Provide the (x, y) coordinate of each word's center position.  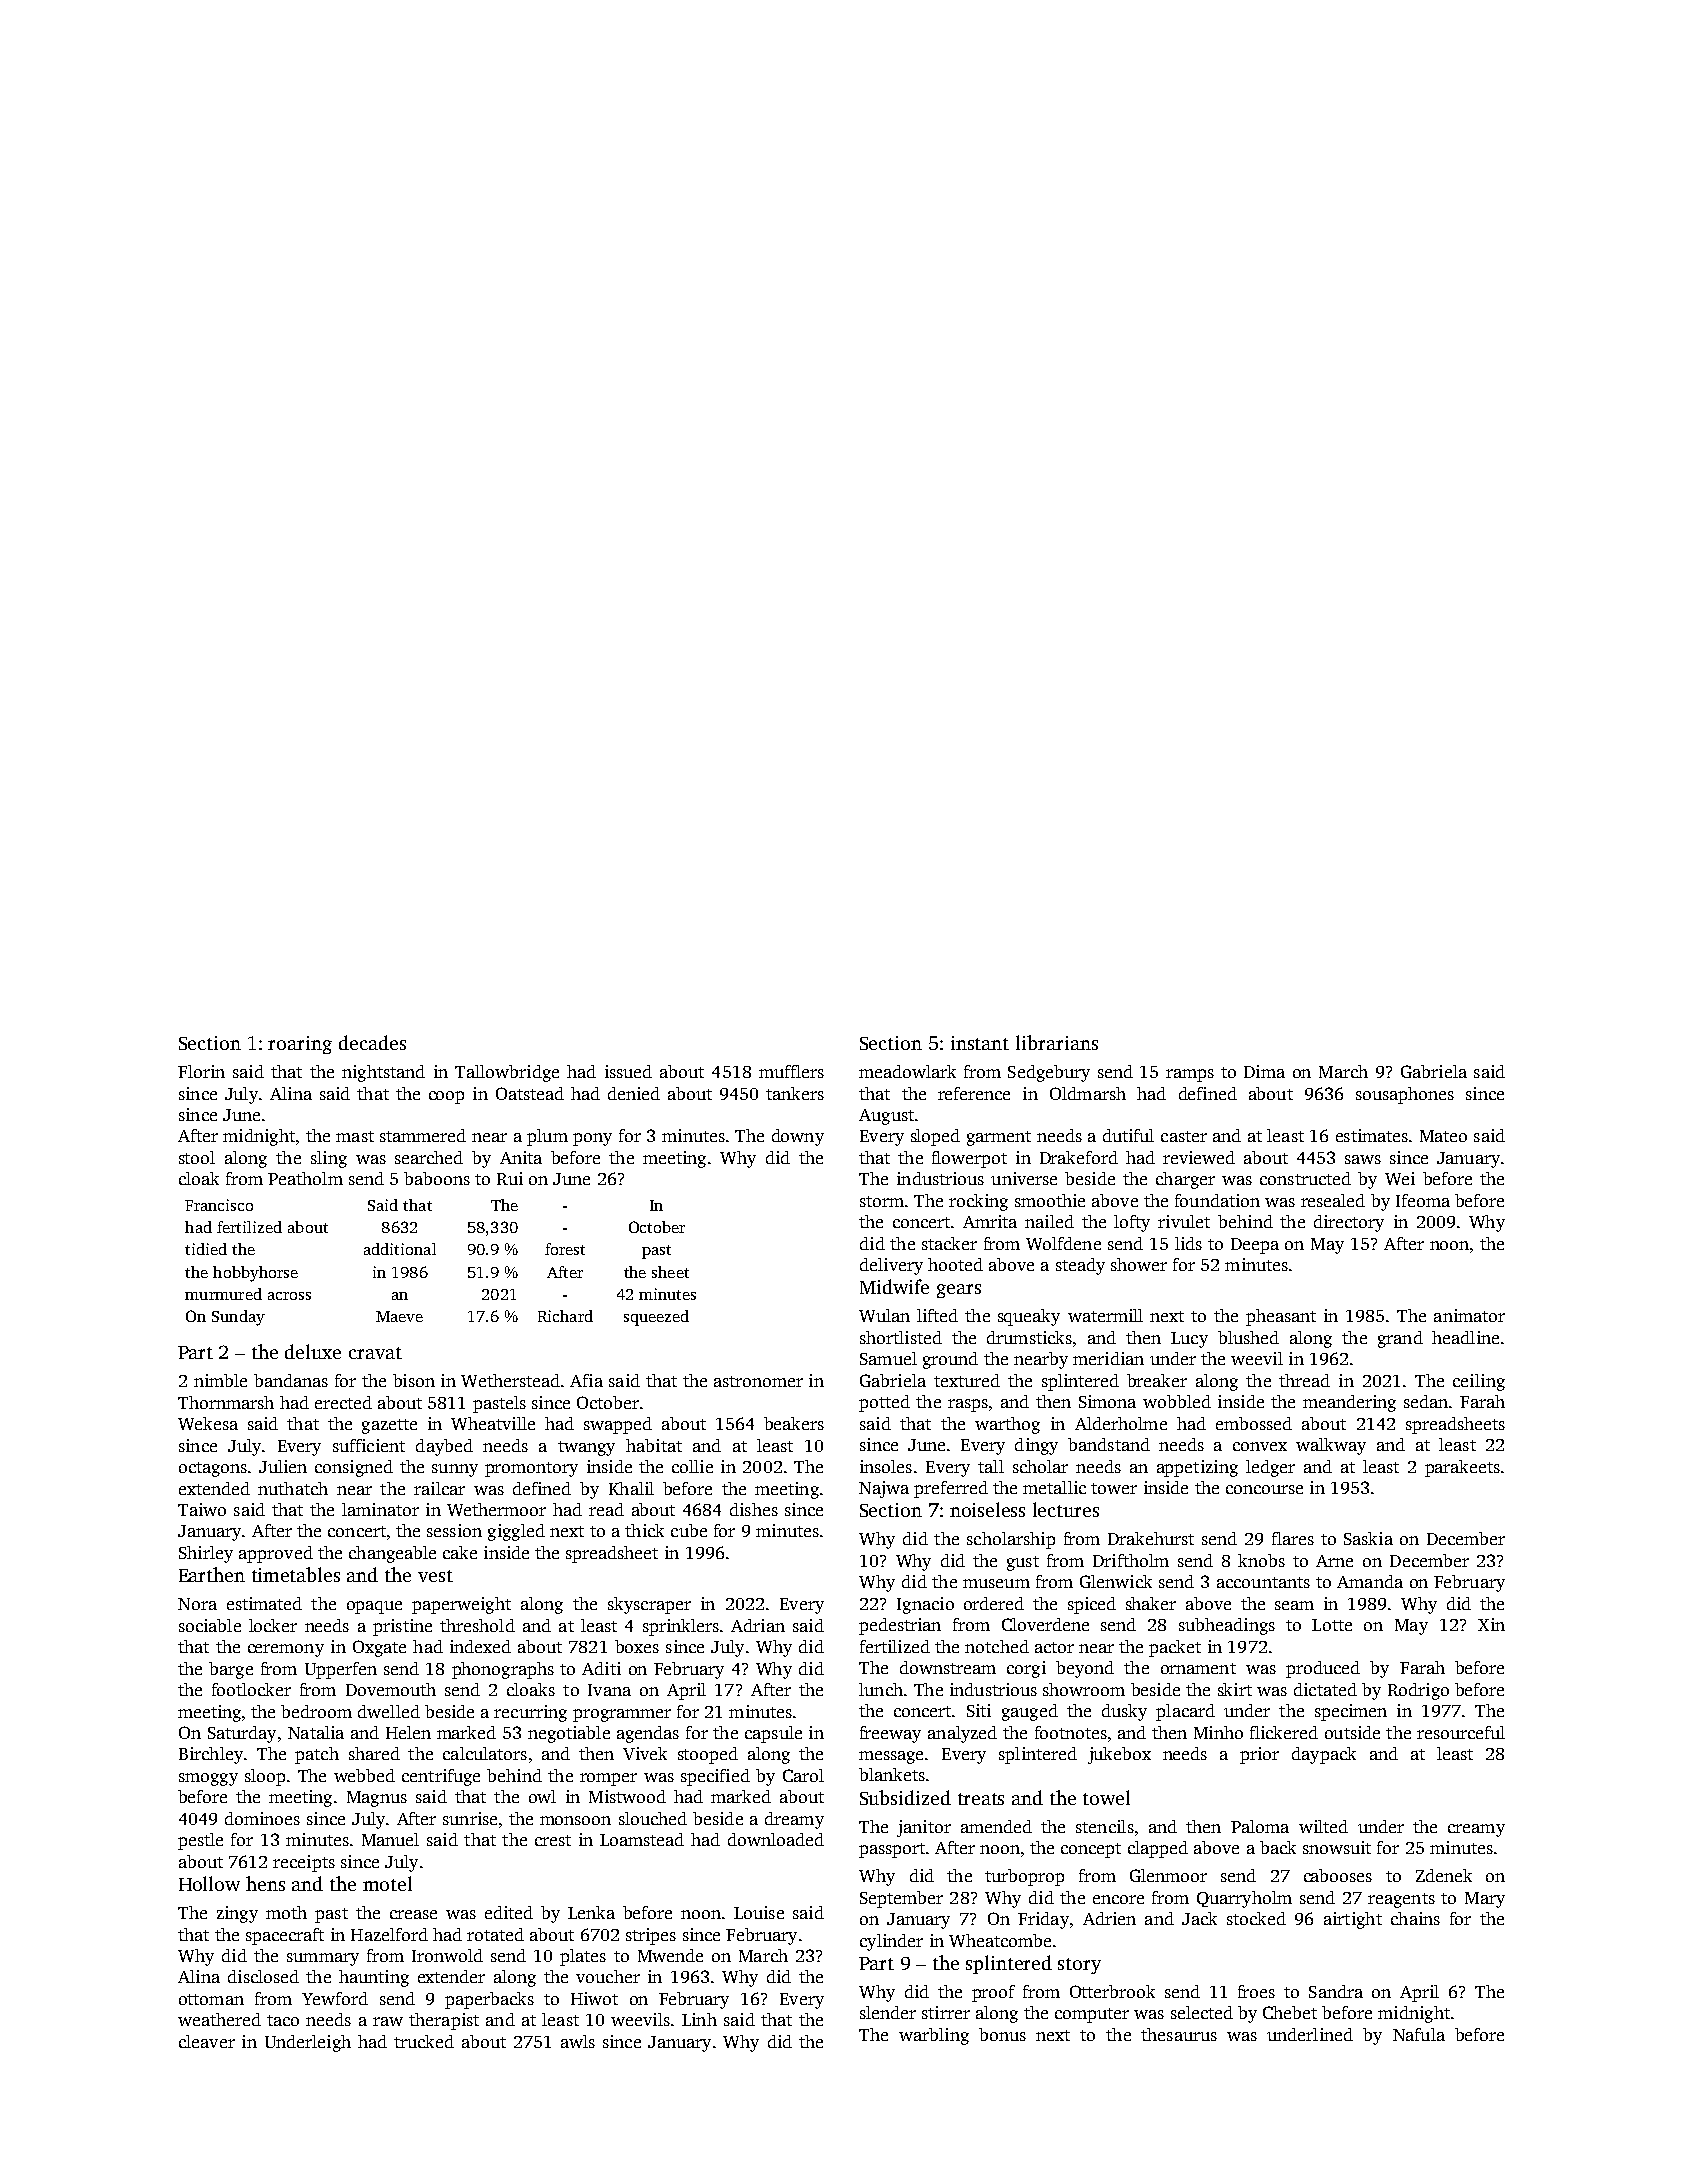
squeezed (656, 1318)
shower (1139, 1264)
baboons (437, 1178)
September (901, 1899)
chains (1415, 1918)
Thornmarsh (226, 1402)
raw (388, 2021)
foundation (1217, 1200)
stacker (949, 1243)
